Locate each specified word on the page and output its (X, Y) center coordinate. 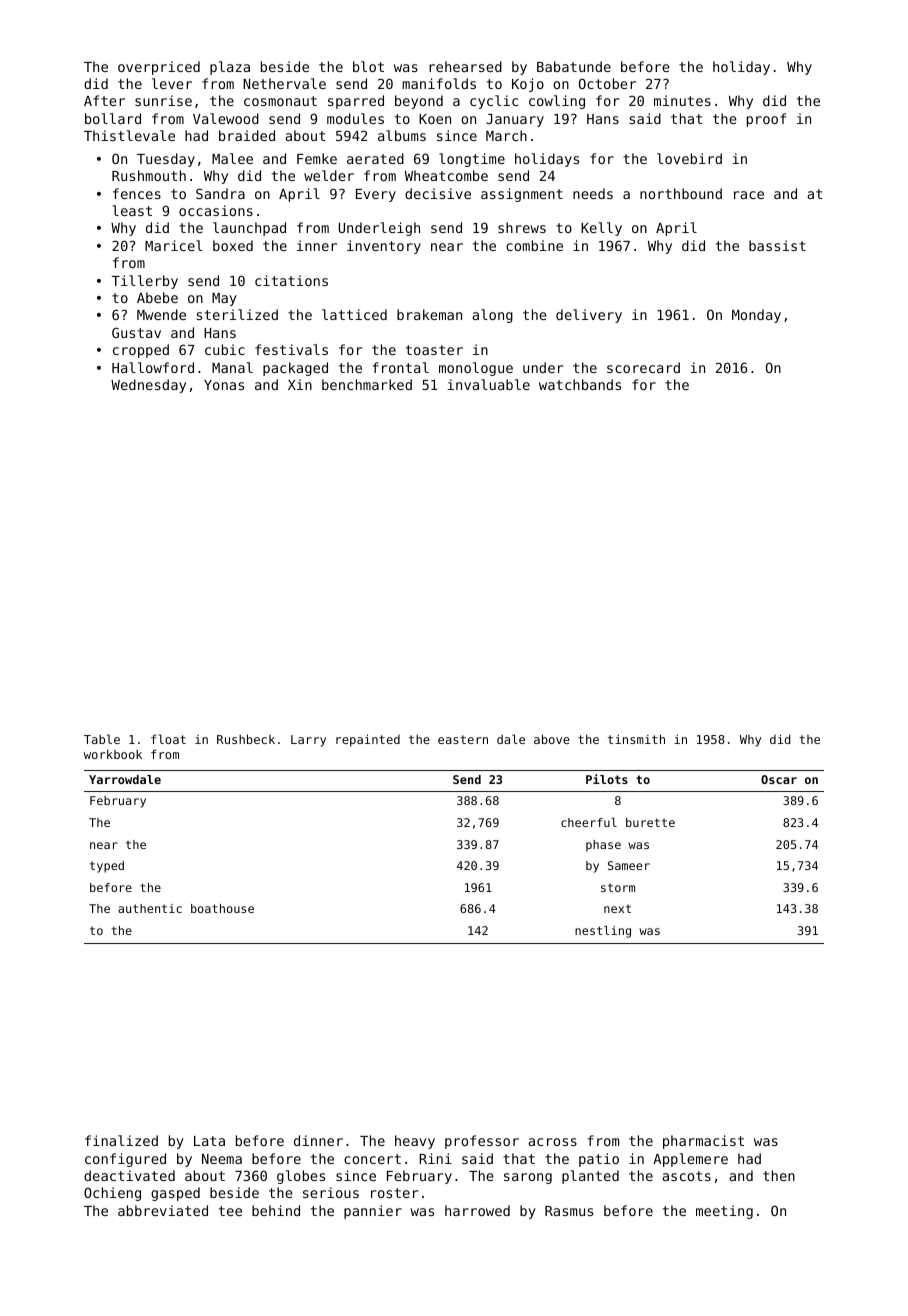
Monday (756, 316)
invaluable (488, 384)
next (617, 909)
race (749, 195)
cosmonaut (280, 101)
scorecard (643, 367)
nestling (603, 932)
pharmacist (703, 1142)
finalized (121, 1140)
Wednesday (148, 386)
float (168, 739)
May (224, 299)
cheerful (589, 822)
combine (534, 245)
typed (107, 867)
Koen (435, 119)
